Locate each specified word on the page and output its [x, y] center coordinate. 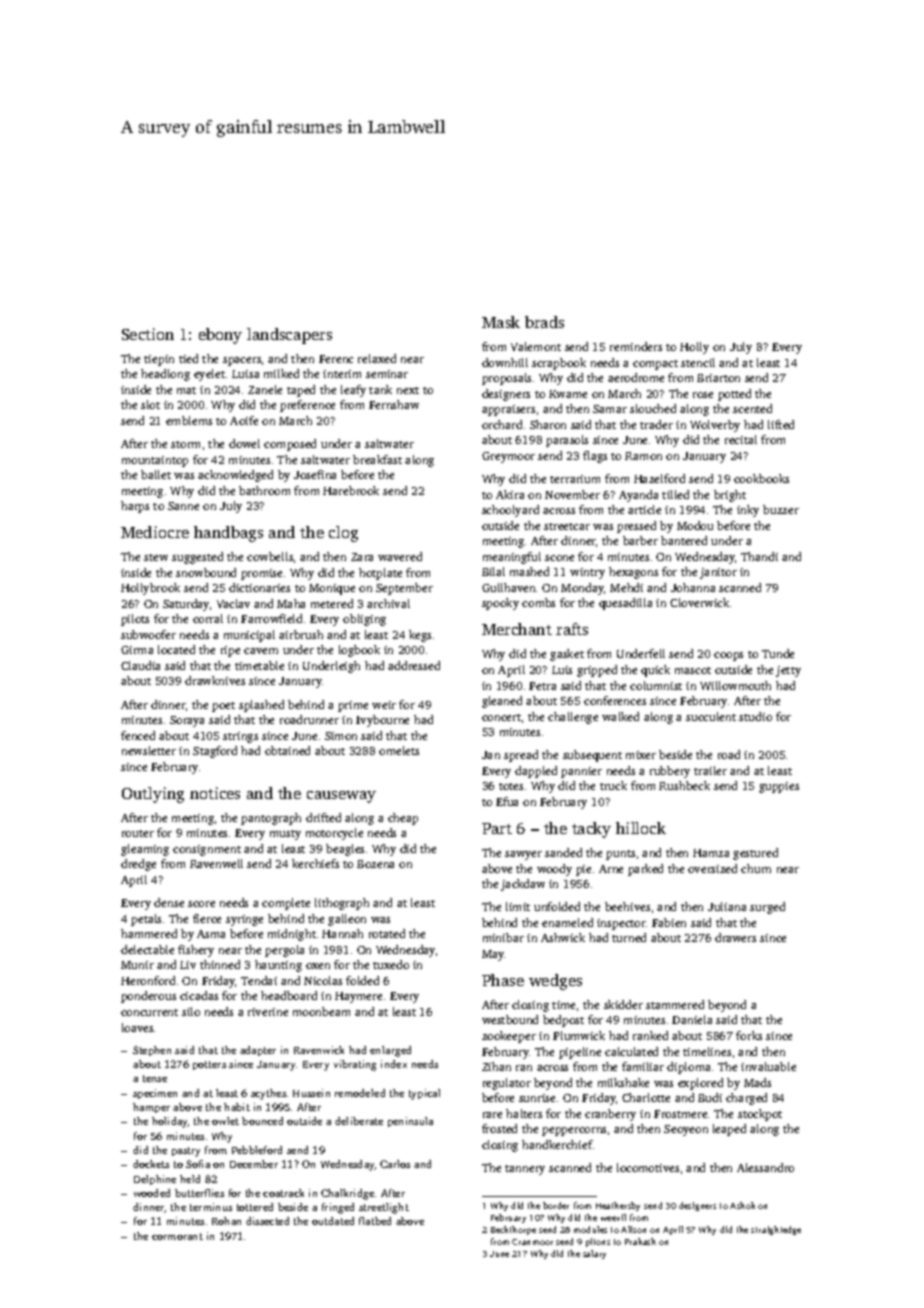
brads [544, 322]
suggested [197, 558]
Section [148, 334]
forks [749, 1035]
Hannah [342, 933]
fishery [196, 951]
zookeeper [509, 1037]
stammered [675, 1004]
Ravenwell [216, 863]
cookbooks [761, 478]
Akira [510, 494]
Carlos [395, 1164]
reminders [636, 346]
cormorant [177, 1236]
